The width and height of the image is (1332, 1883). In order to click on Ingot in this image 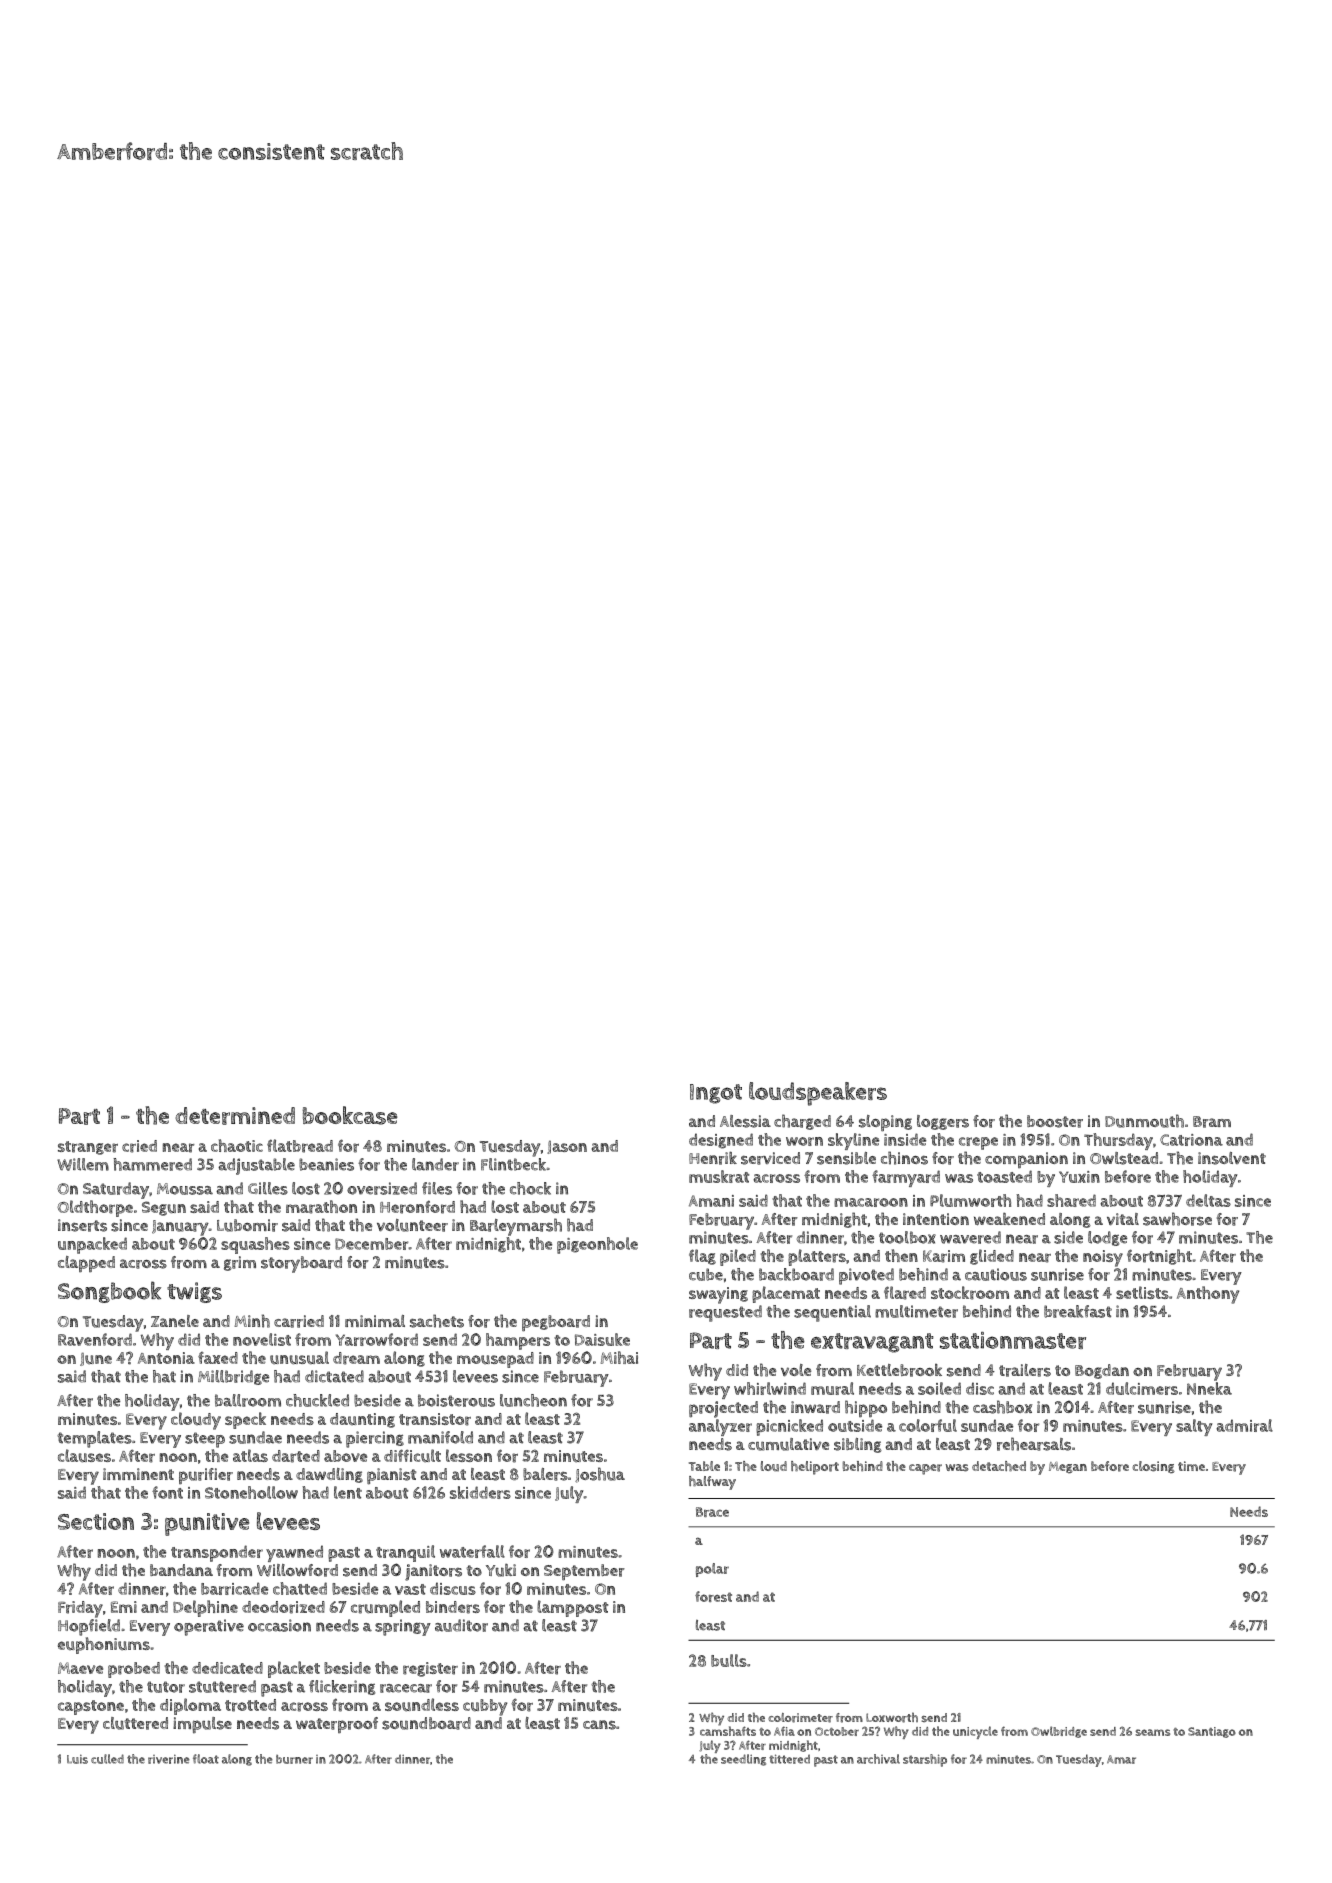, I will do `click(716, 1094)`.
